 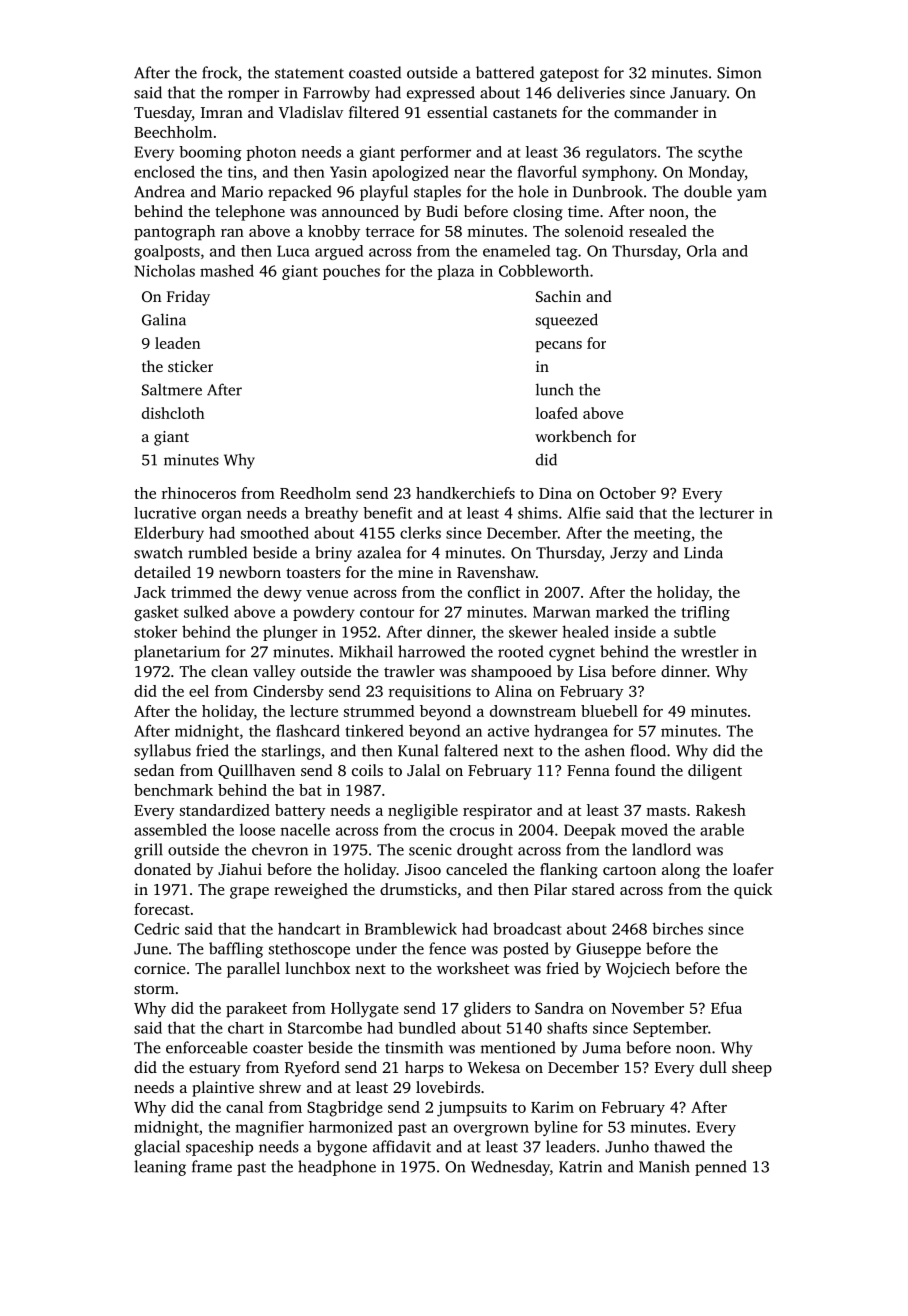 I want to click on breathy, so click(x=331, y=514).
